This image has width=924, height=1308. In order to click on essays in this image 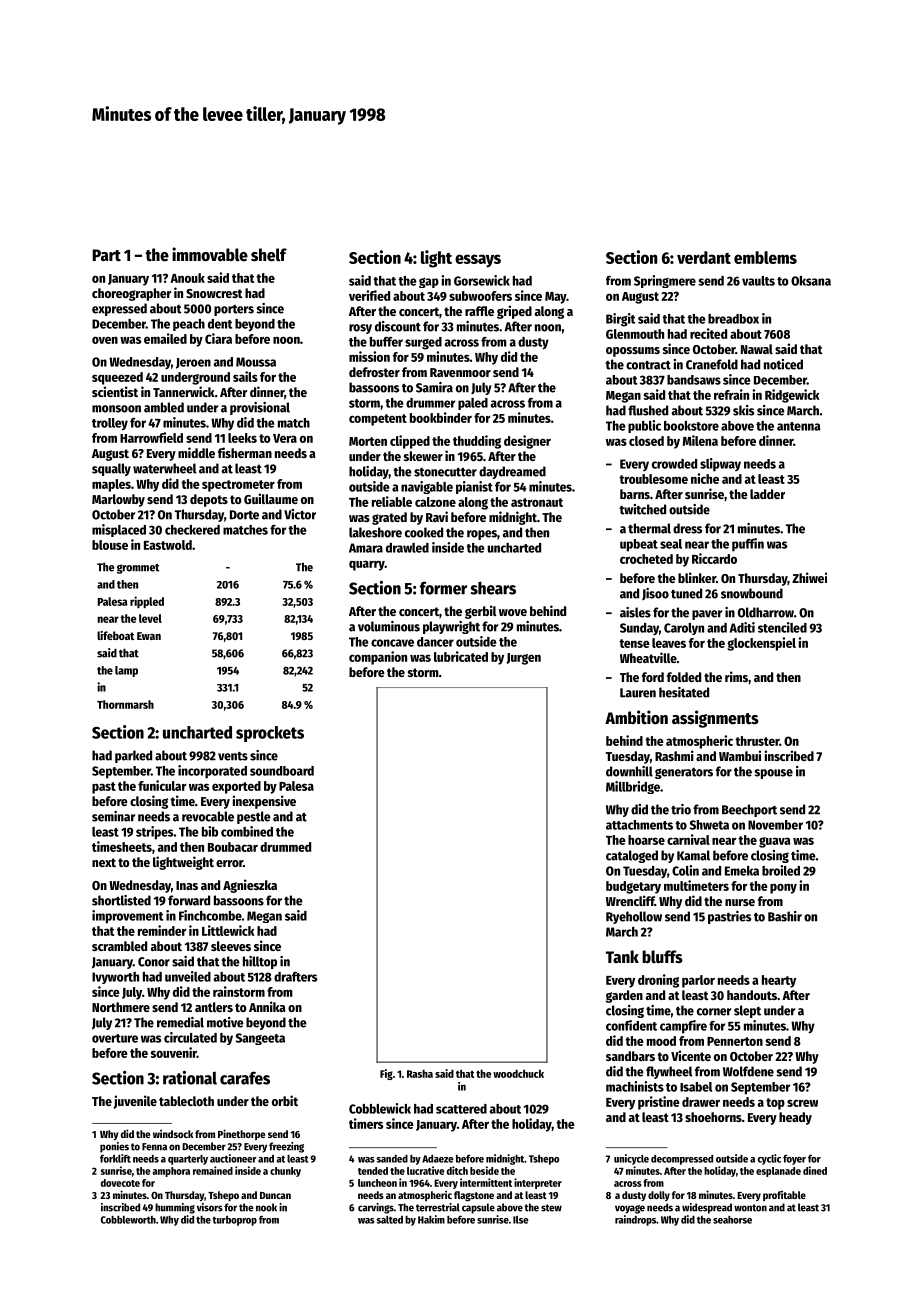, I will do `click(478, 261)`.
